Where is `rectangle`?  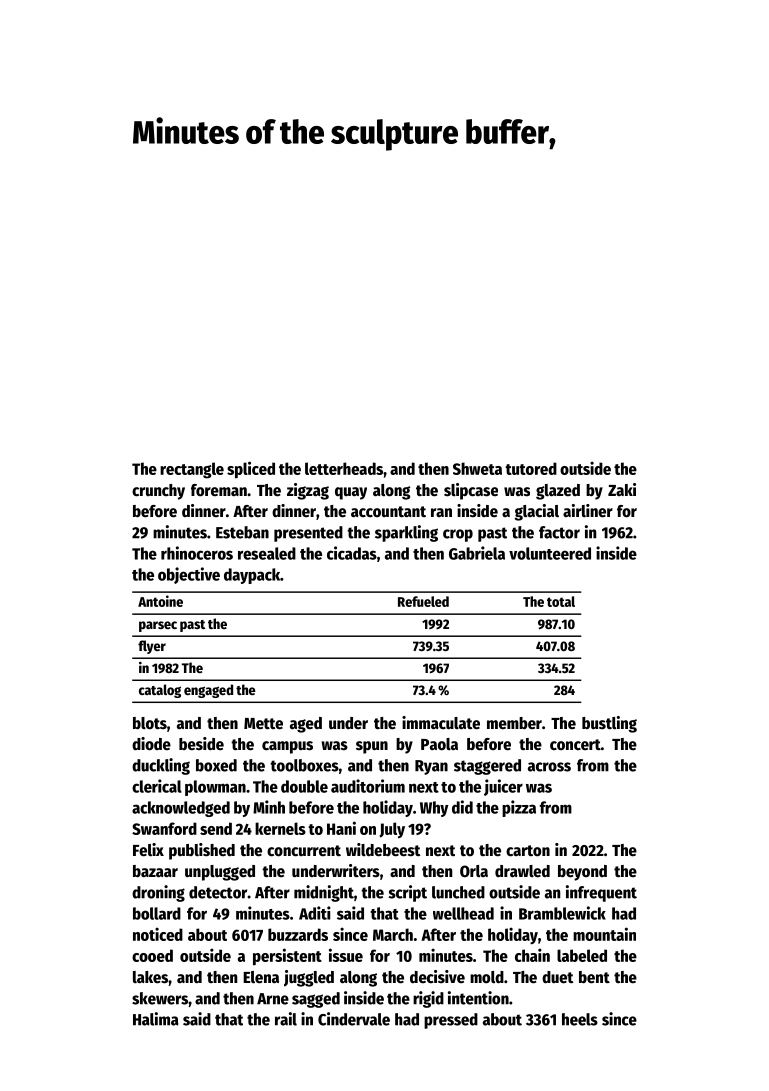 rectangle is located at coordinates (192, 470).
